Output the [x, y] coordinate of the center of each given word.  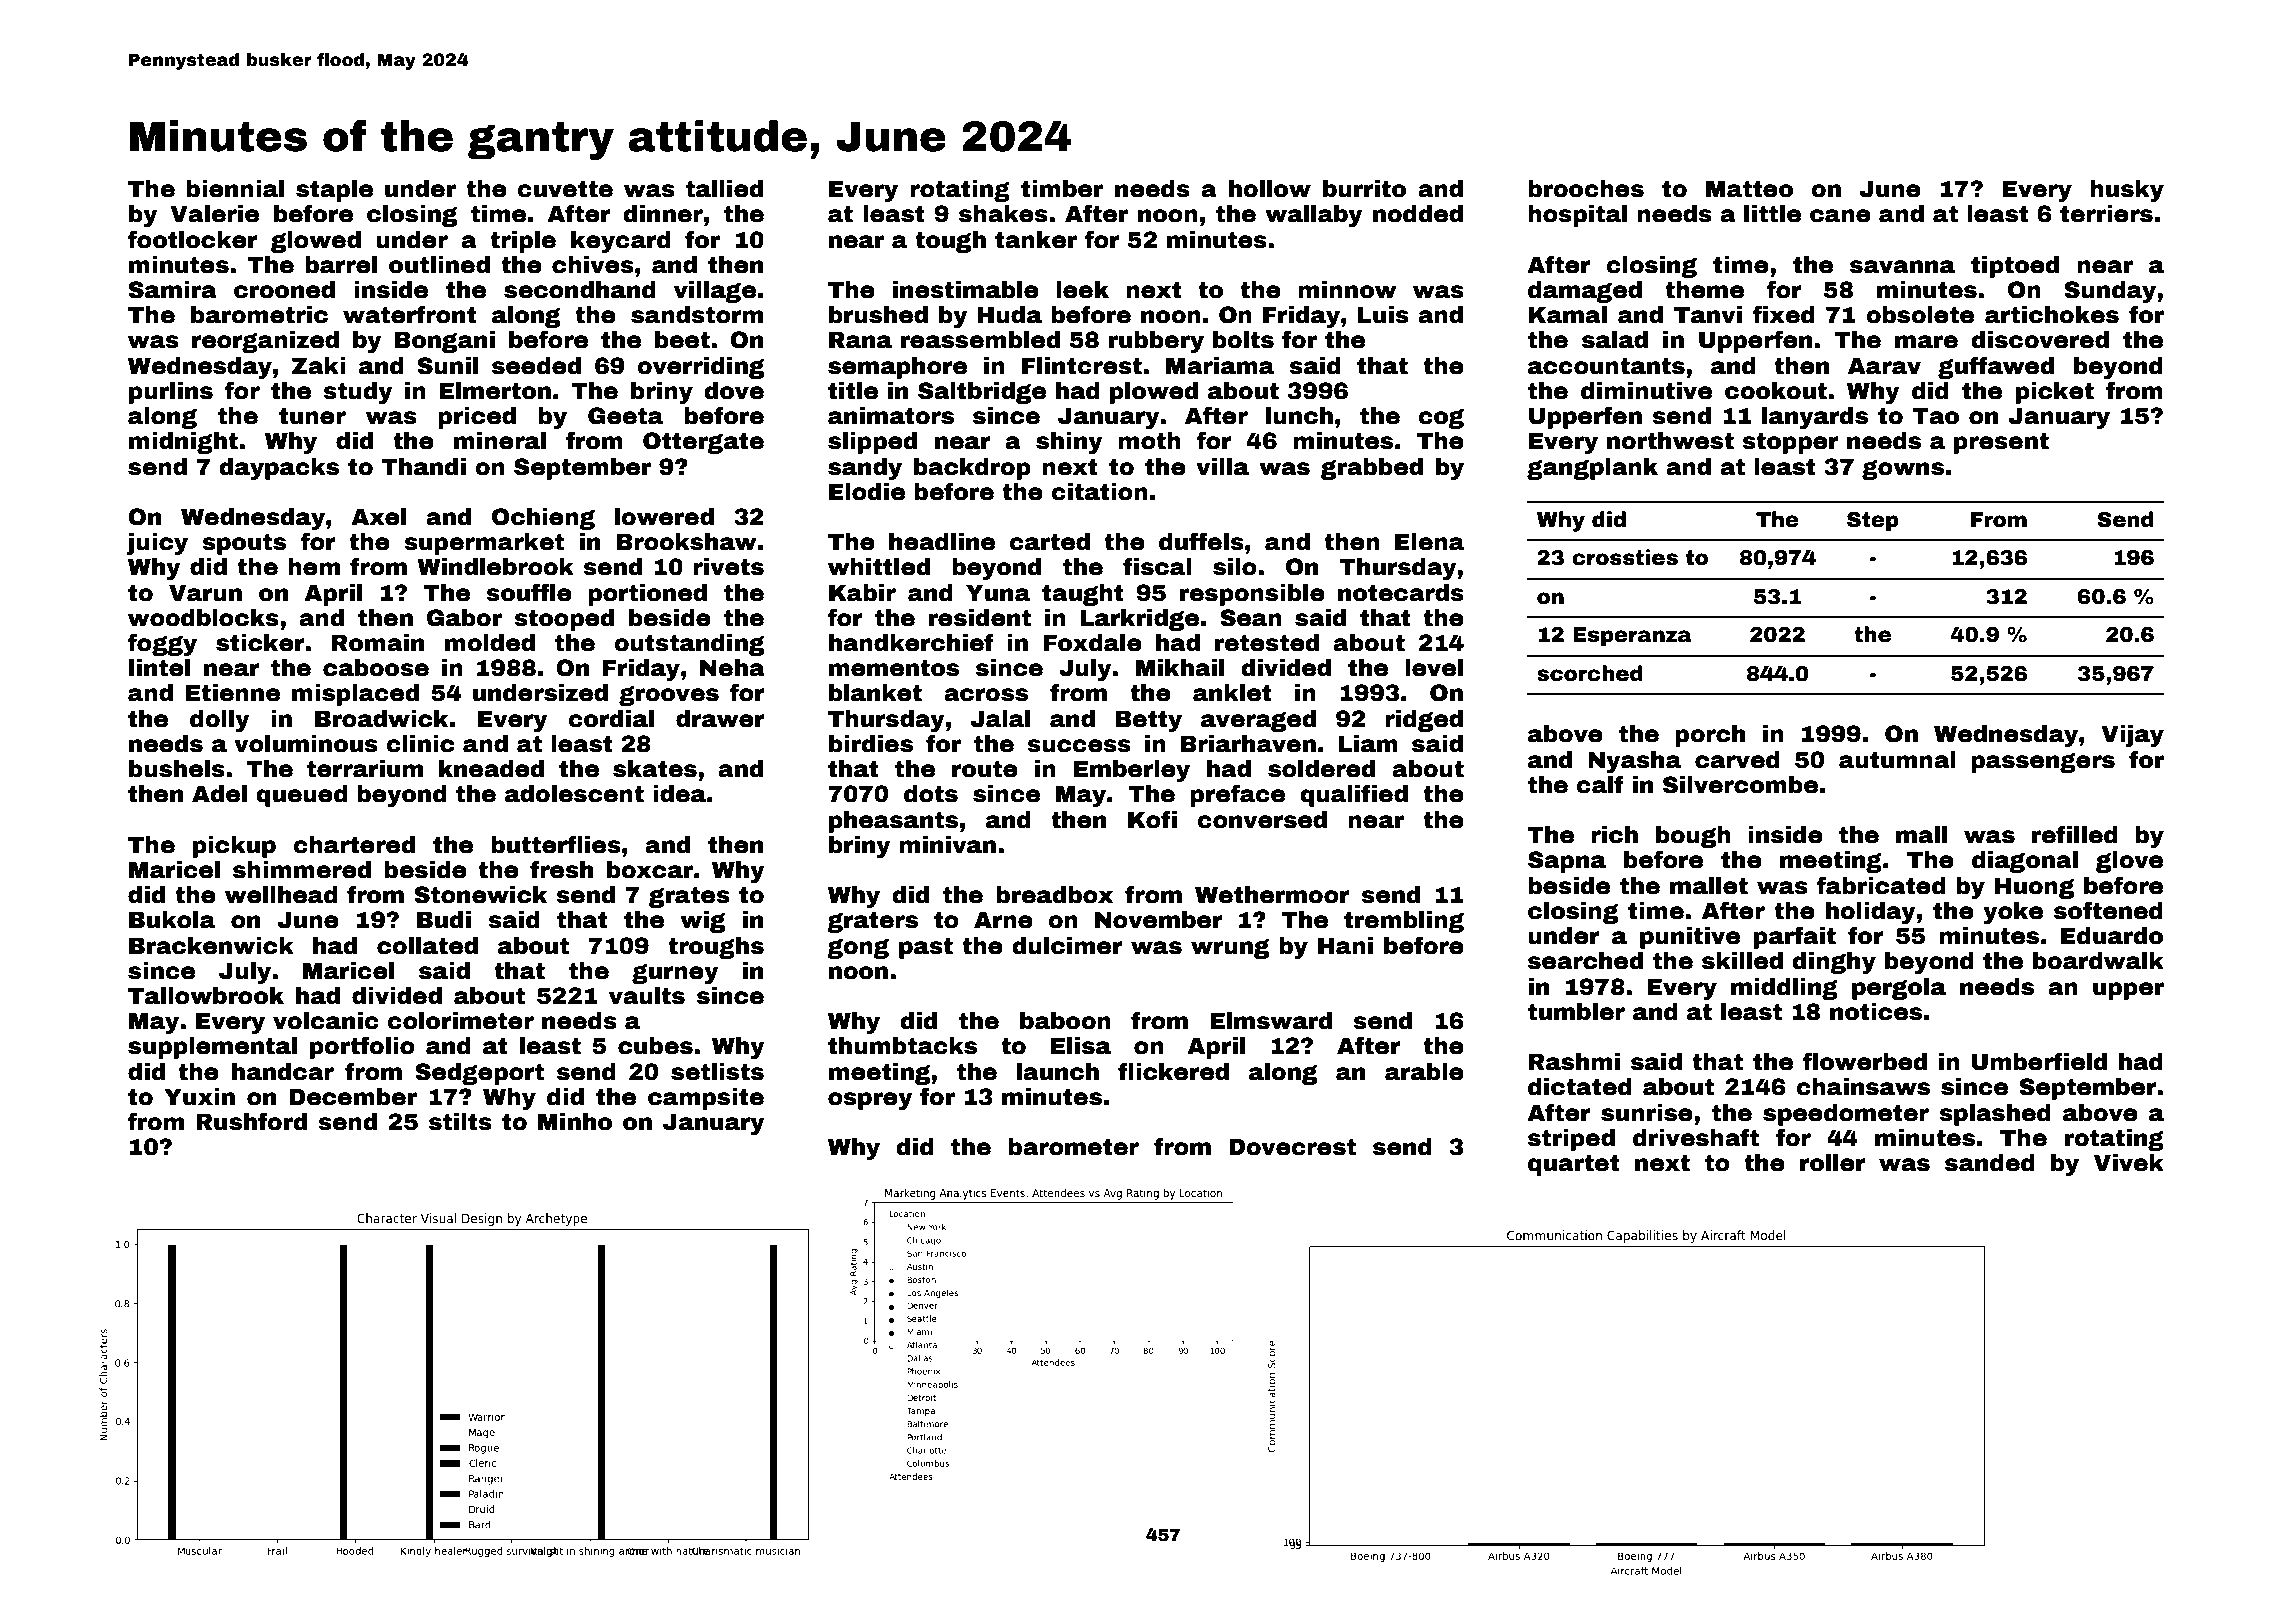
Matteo [1749, 189]
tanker [1036, 240]
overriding [701, 368]
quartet [1574, 1165]
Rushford [251, 1121]
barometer [1073, 1147]
